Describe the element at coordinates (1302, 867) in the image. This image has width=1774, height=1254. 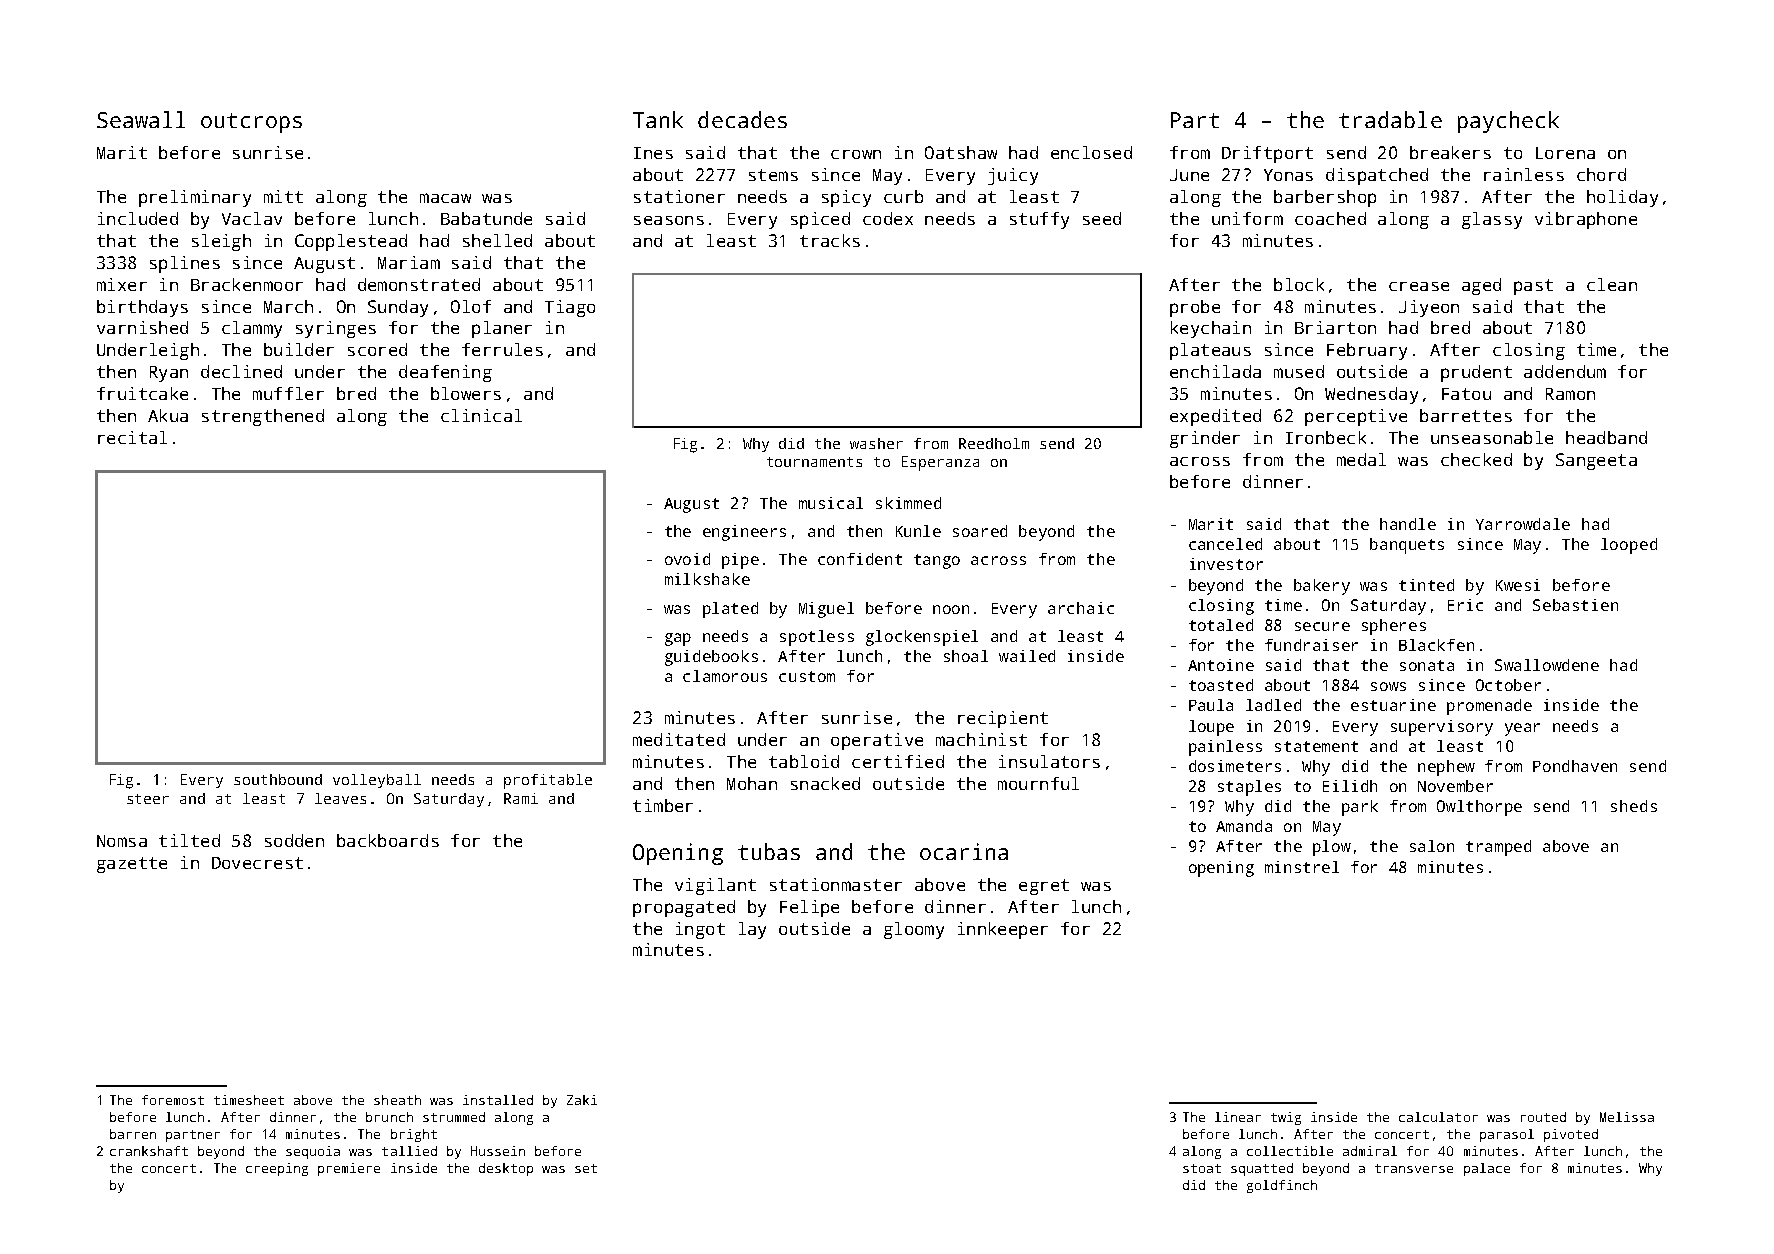
I see `minstrel` at that location.
